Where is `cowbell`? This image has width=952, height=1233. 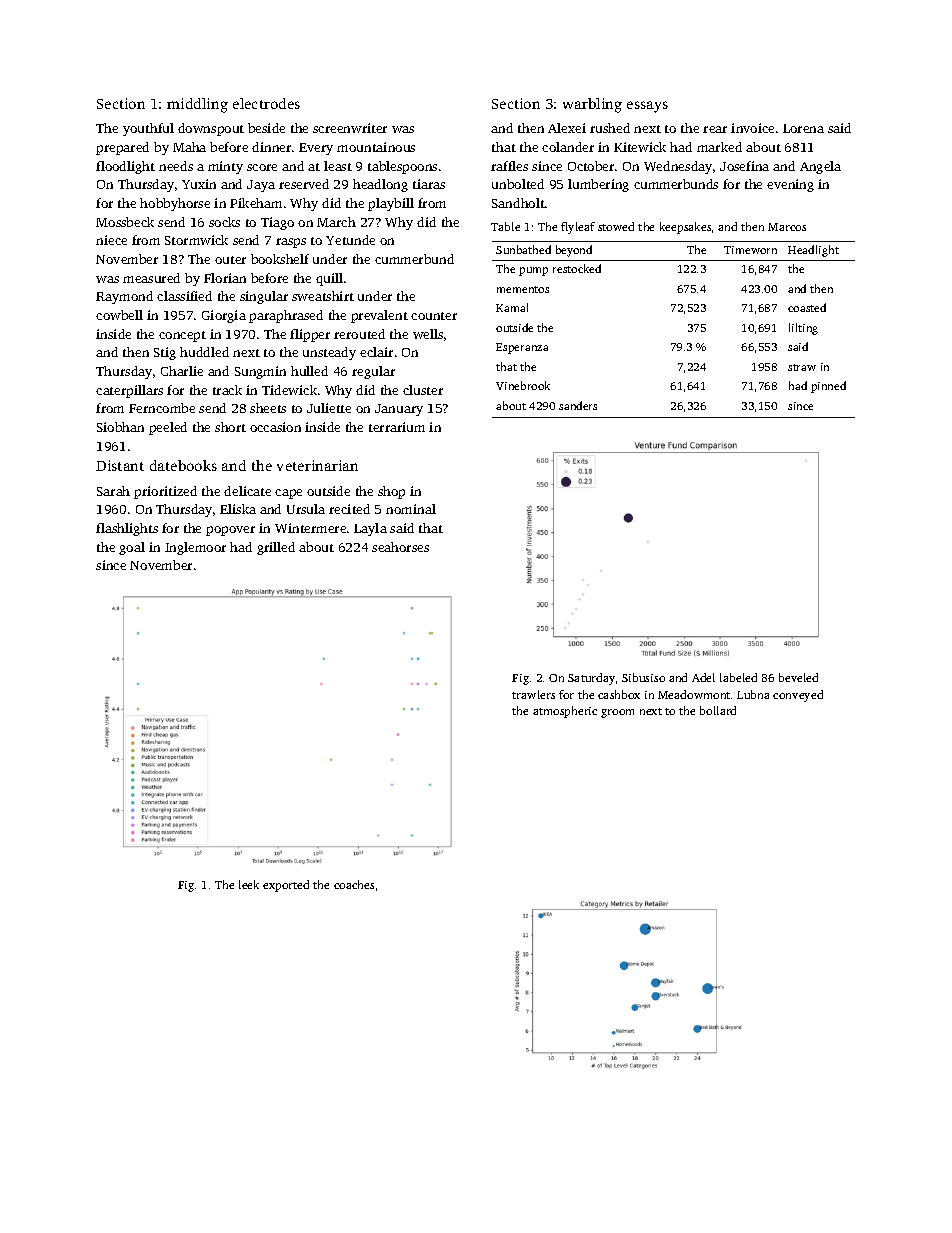
cowbell is located at coordinates (119, 315).
